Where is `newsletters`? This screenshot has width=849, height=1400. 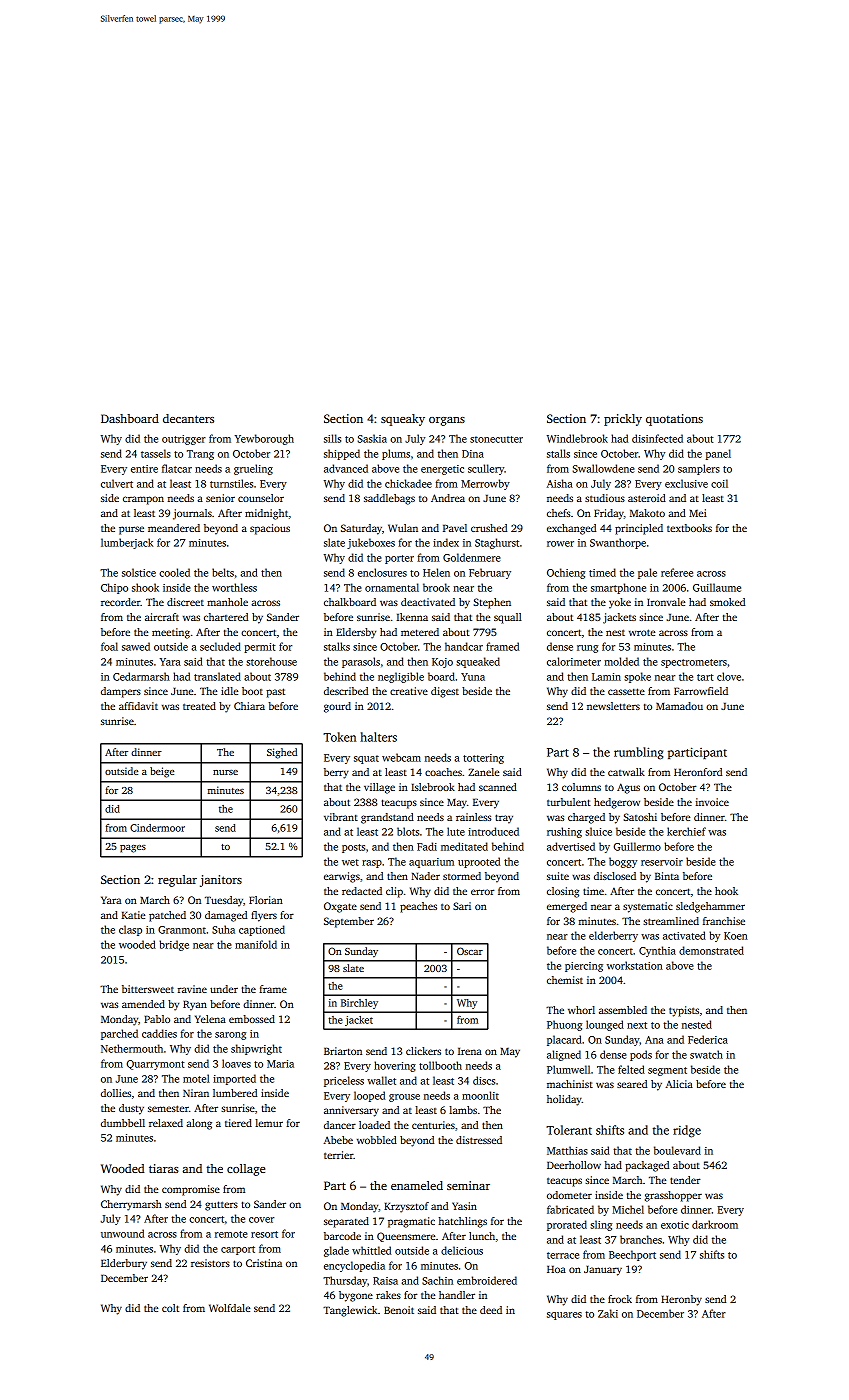 newsletters is located at coordinates (613, 706).
